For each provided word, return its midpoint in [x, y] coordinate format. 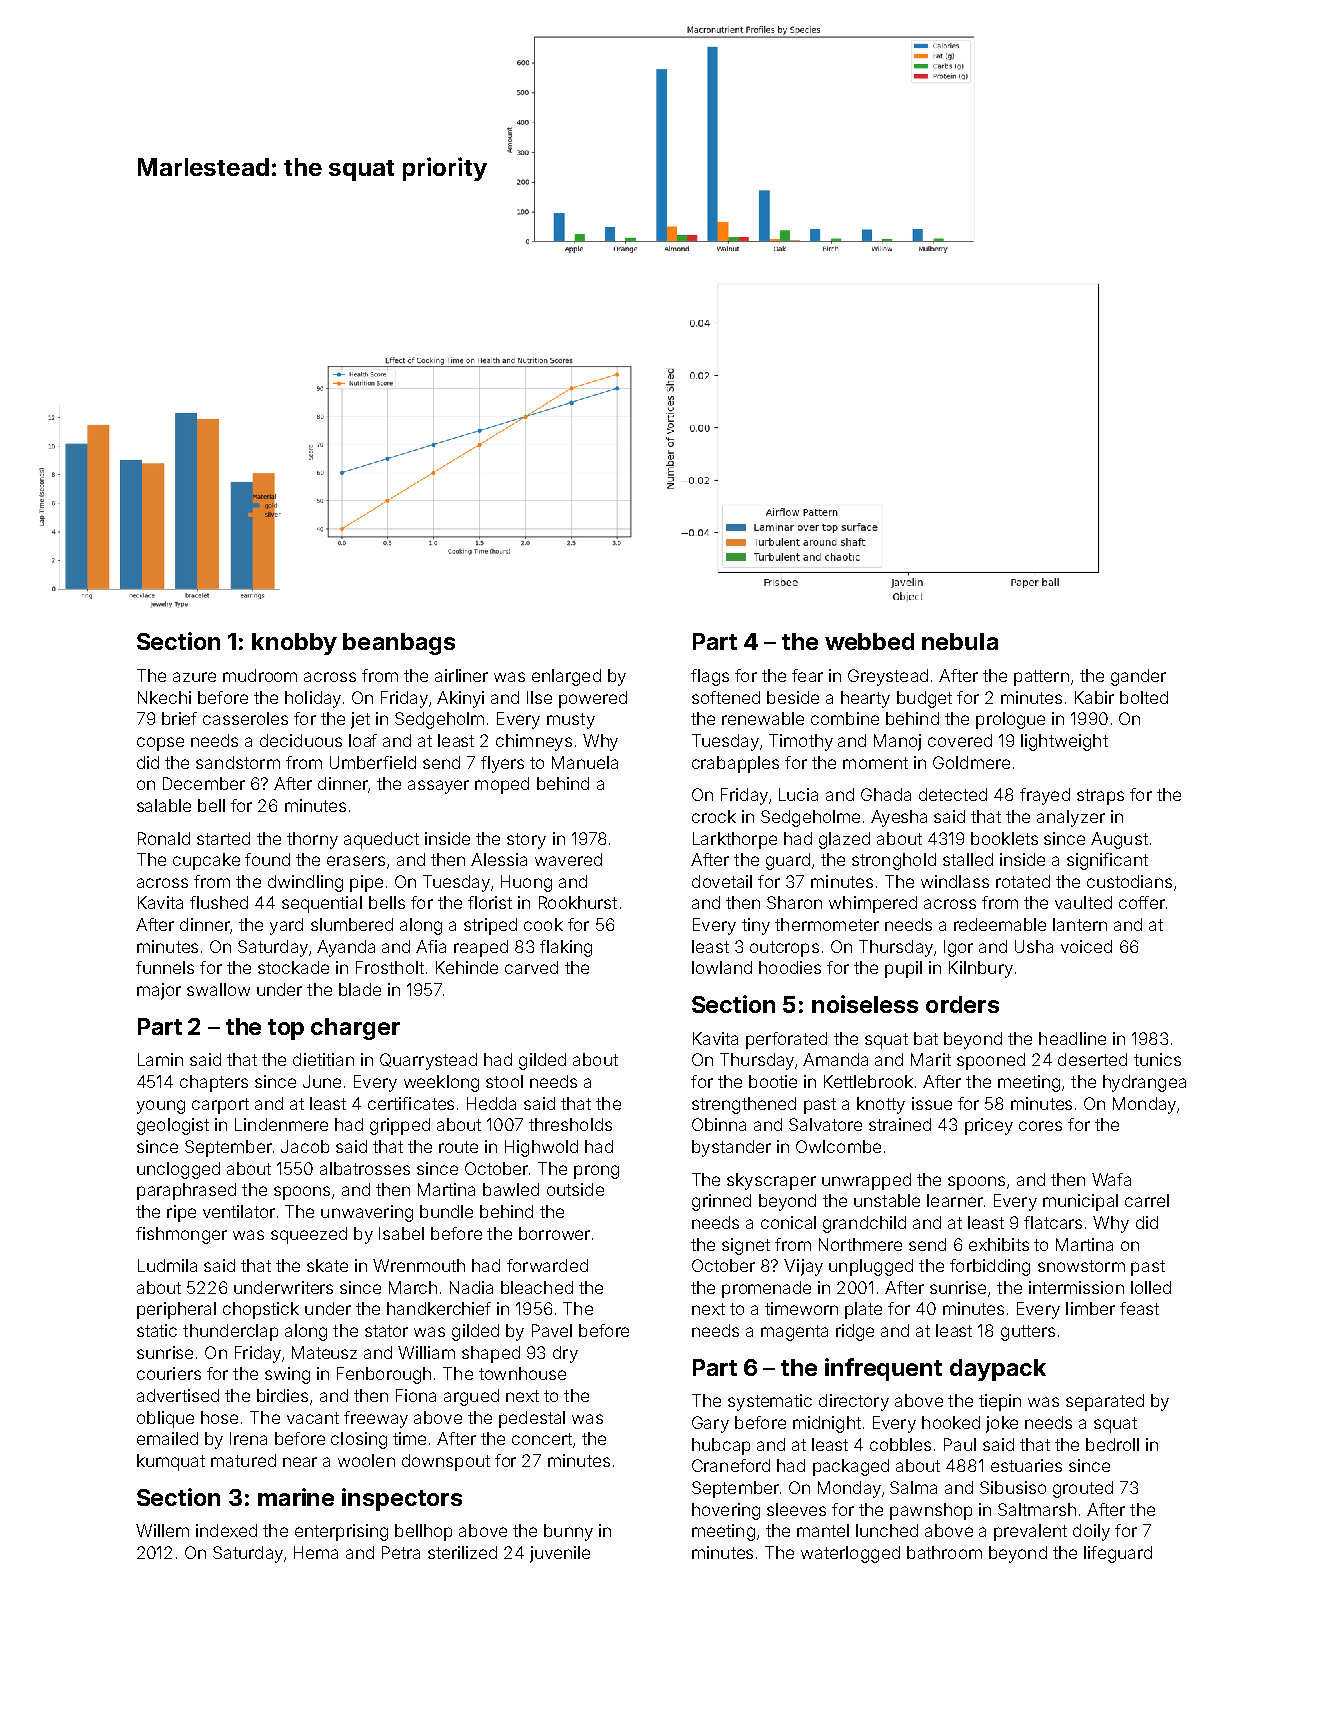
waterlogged [850, 1554]
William [426, 1352]
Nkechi [164, 697]
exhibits [999, 1244]
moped [502, 785]
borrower [554, 1233]
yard [286, 926]
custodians [1129, 881]
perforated [786, 1040]
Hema [316, 1552]
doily [1091, 1532]
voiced [1086, 946]
